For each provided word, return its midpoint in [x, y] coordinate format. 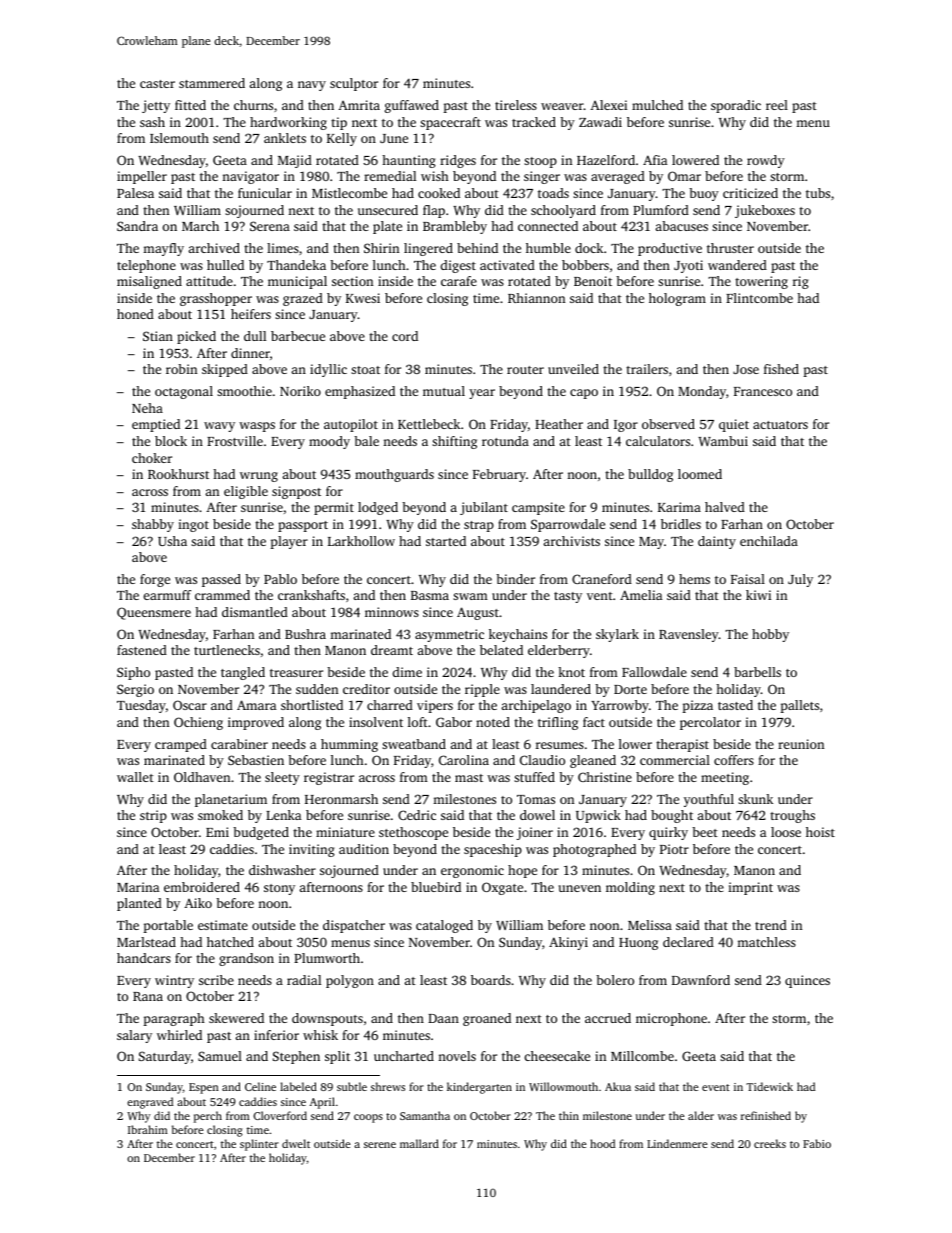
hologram [677, 299]
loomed [700, 474]
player [289, 542]
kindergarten [479, 1088]
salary [134, 1036]
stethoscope [413, 833]
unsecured [388, 210]
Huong [638, 944]
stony [279, 889]
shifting [454, 442]
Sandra [137, 226]
